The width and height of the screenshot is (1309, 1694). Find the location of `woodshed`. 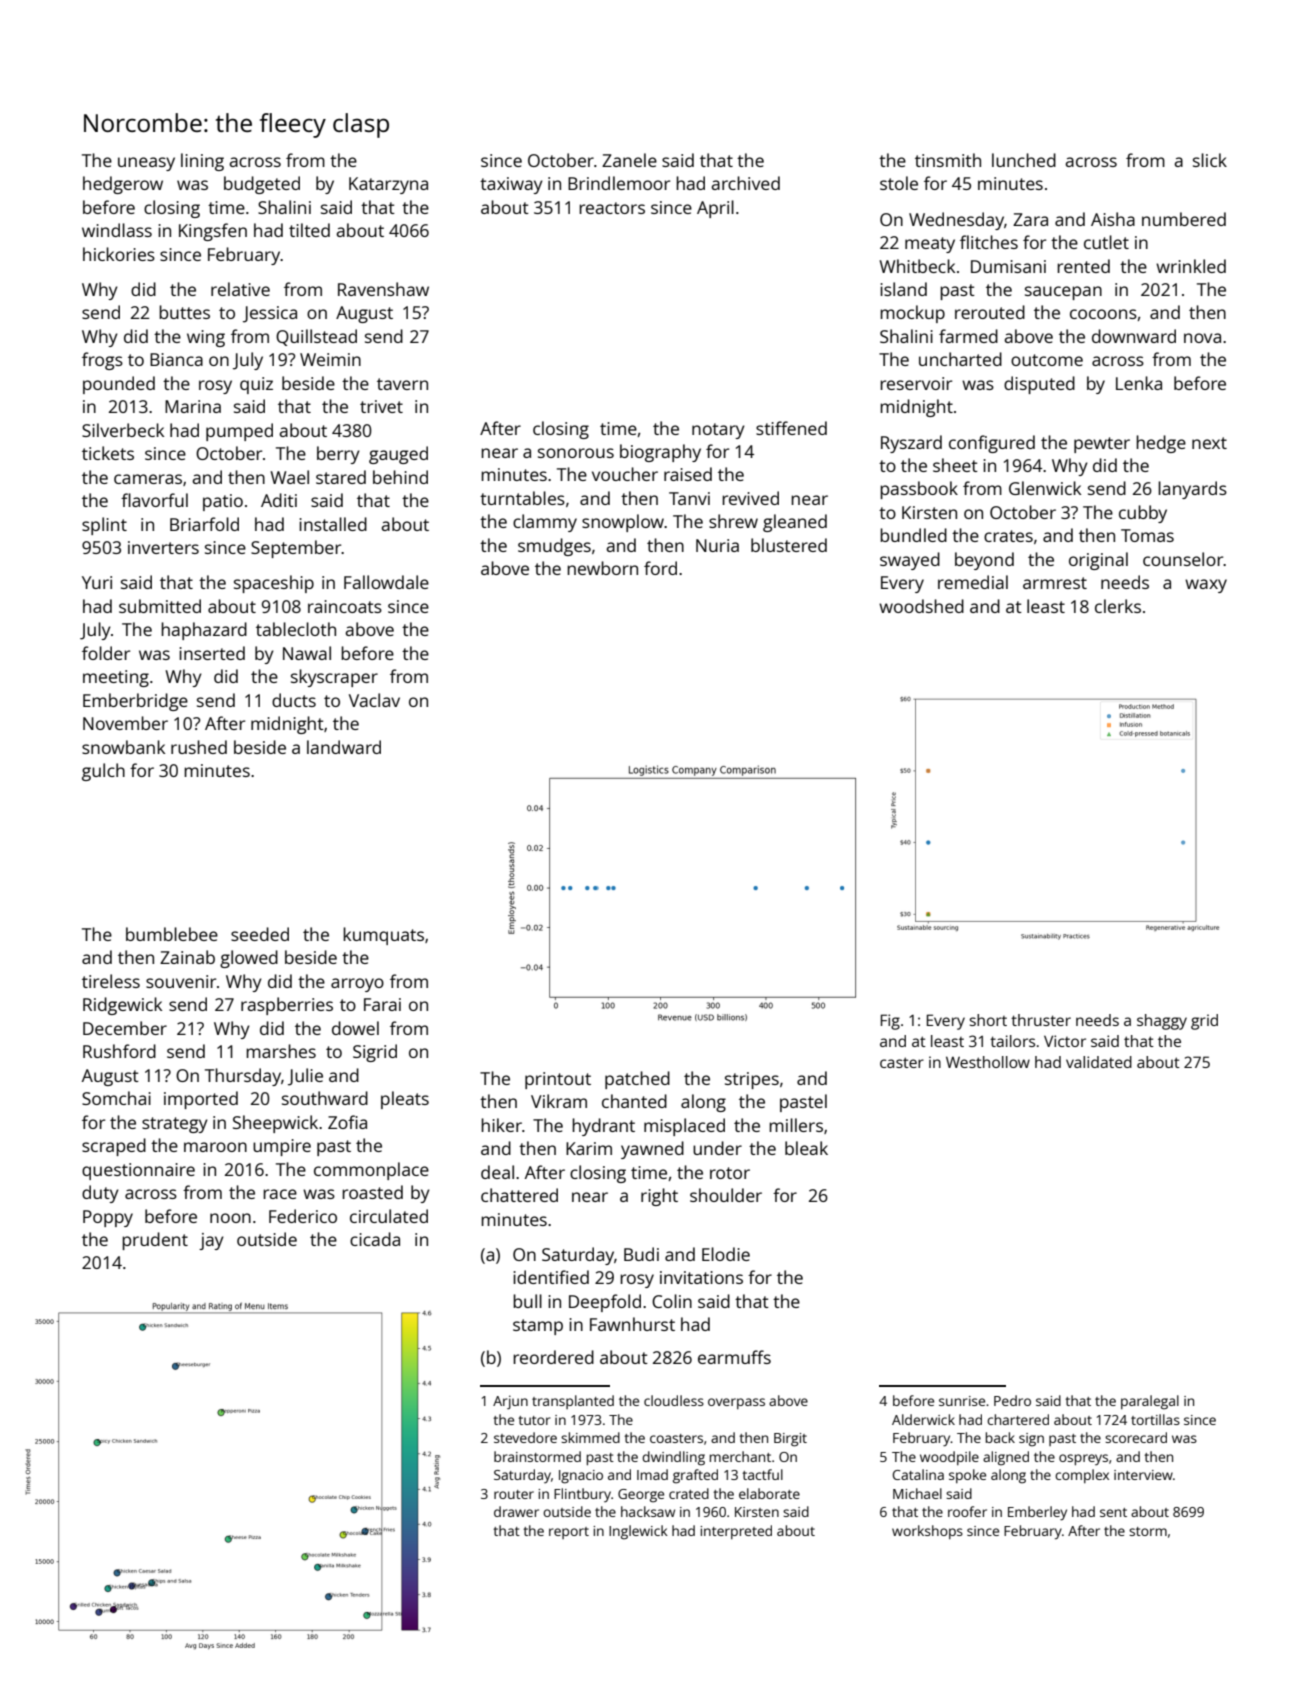

woodshed is located at coordinates (921, 606).
